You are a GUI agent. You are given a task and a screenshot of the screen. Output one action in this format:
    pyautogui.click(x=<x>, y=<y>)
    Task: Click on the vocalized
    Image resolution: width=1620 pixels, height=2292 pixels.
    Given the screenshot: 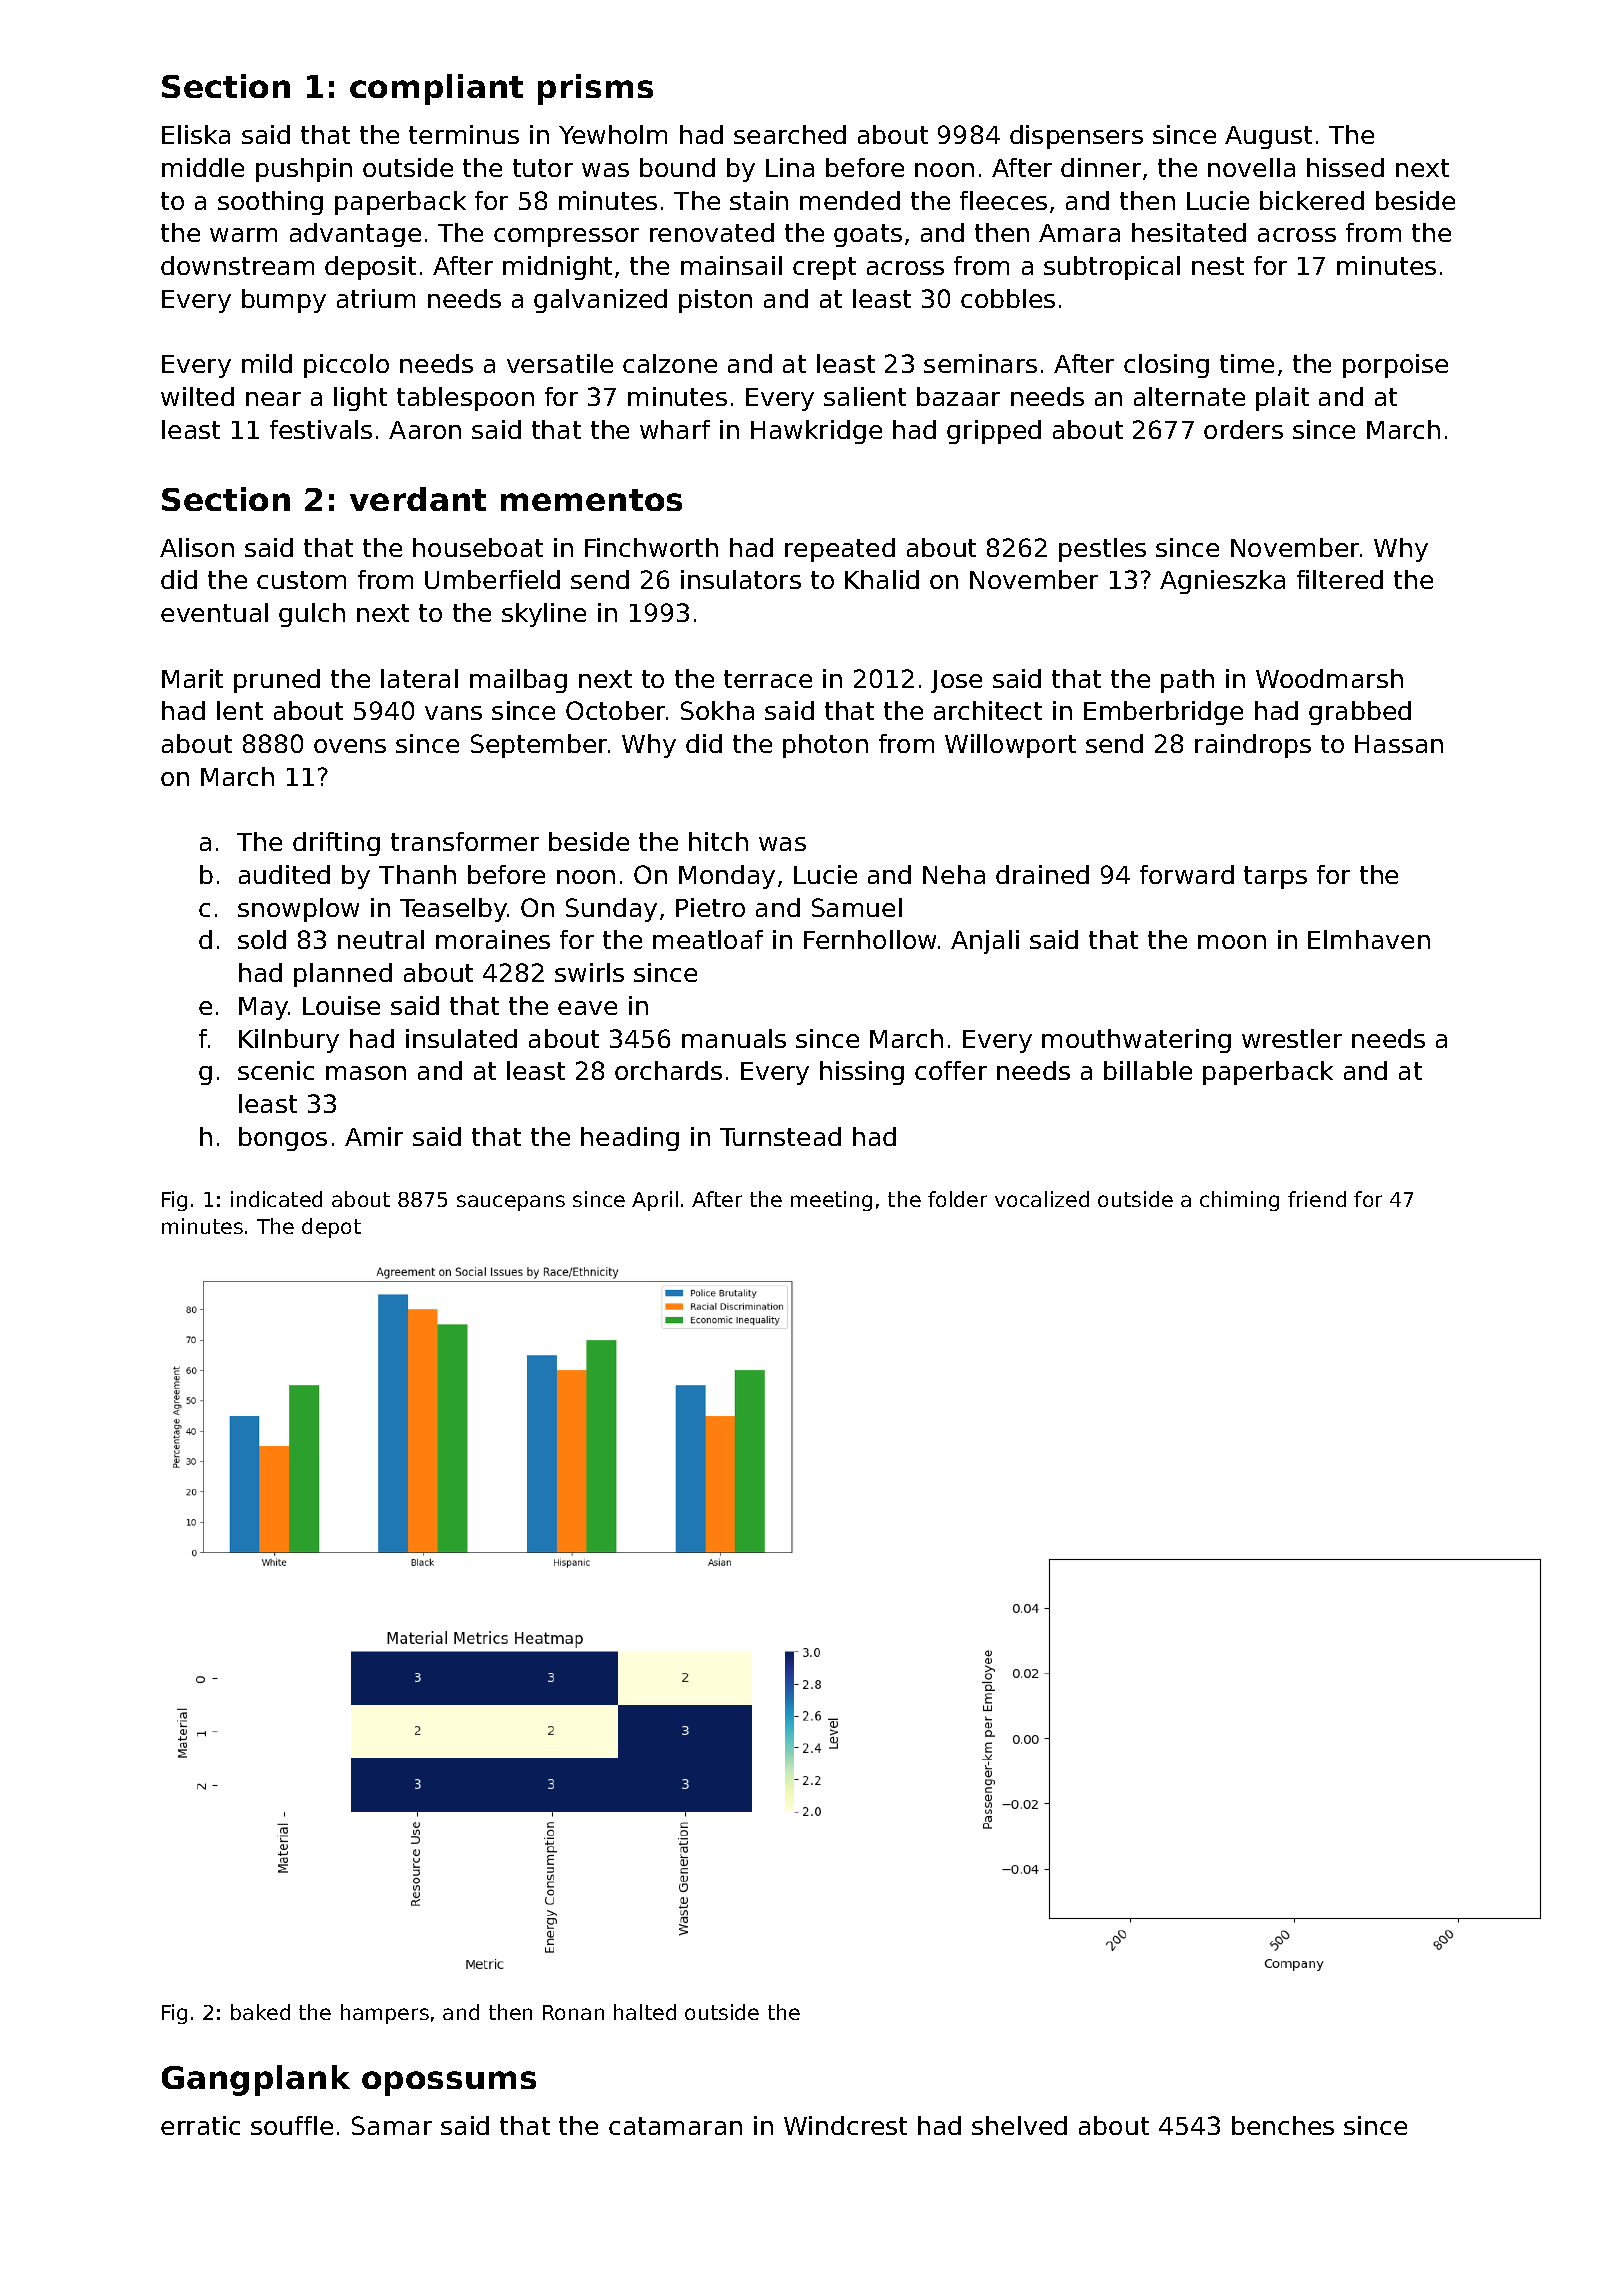 What is the action you would take?
    pyautogui.click(x=1042, y=1199)
